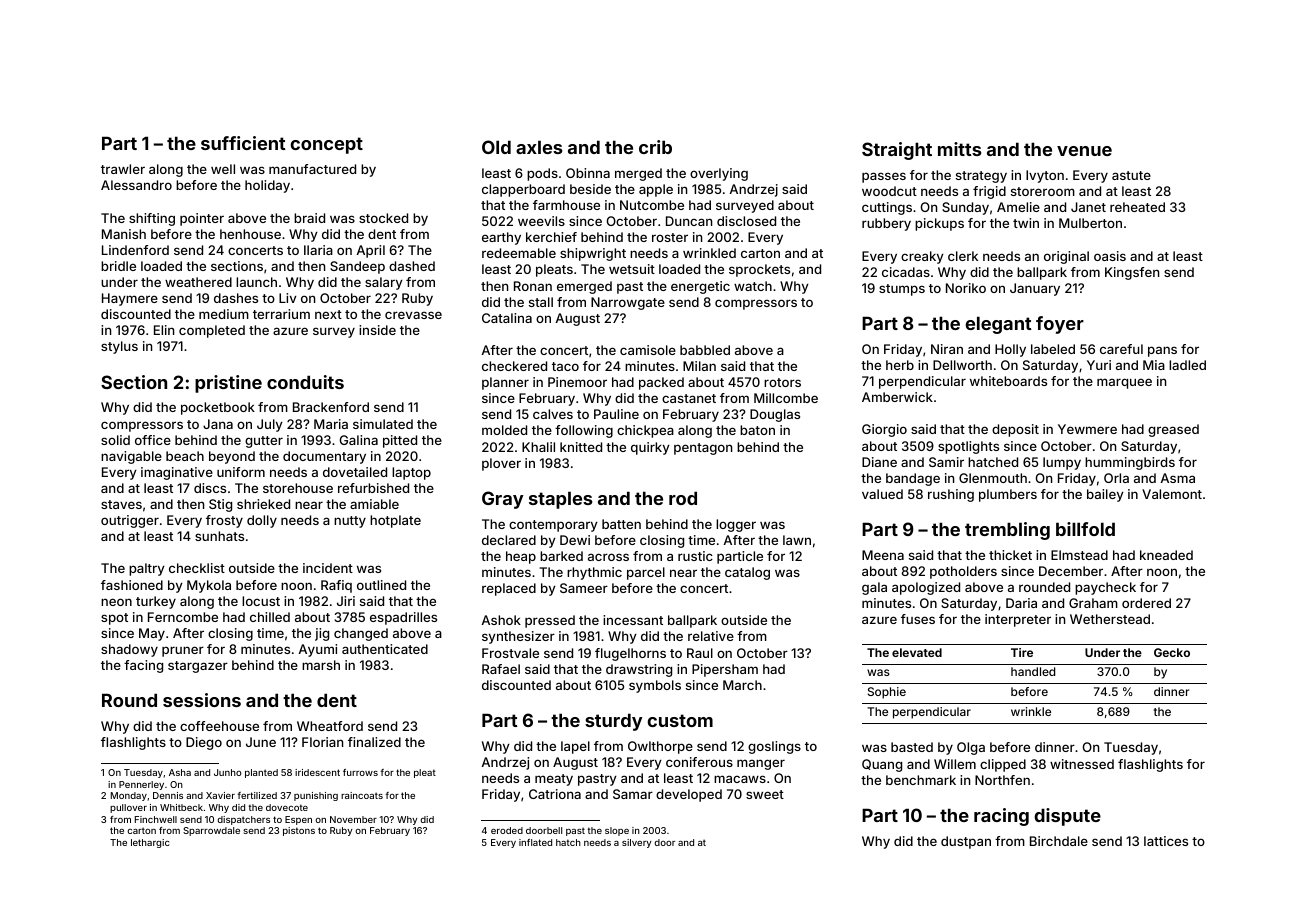 The width and height of the image is (1308, 924). Describe the element at coordinates (889, 191) in the image. I see `woodcut` at that location.
